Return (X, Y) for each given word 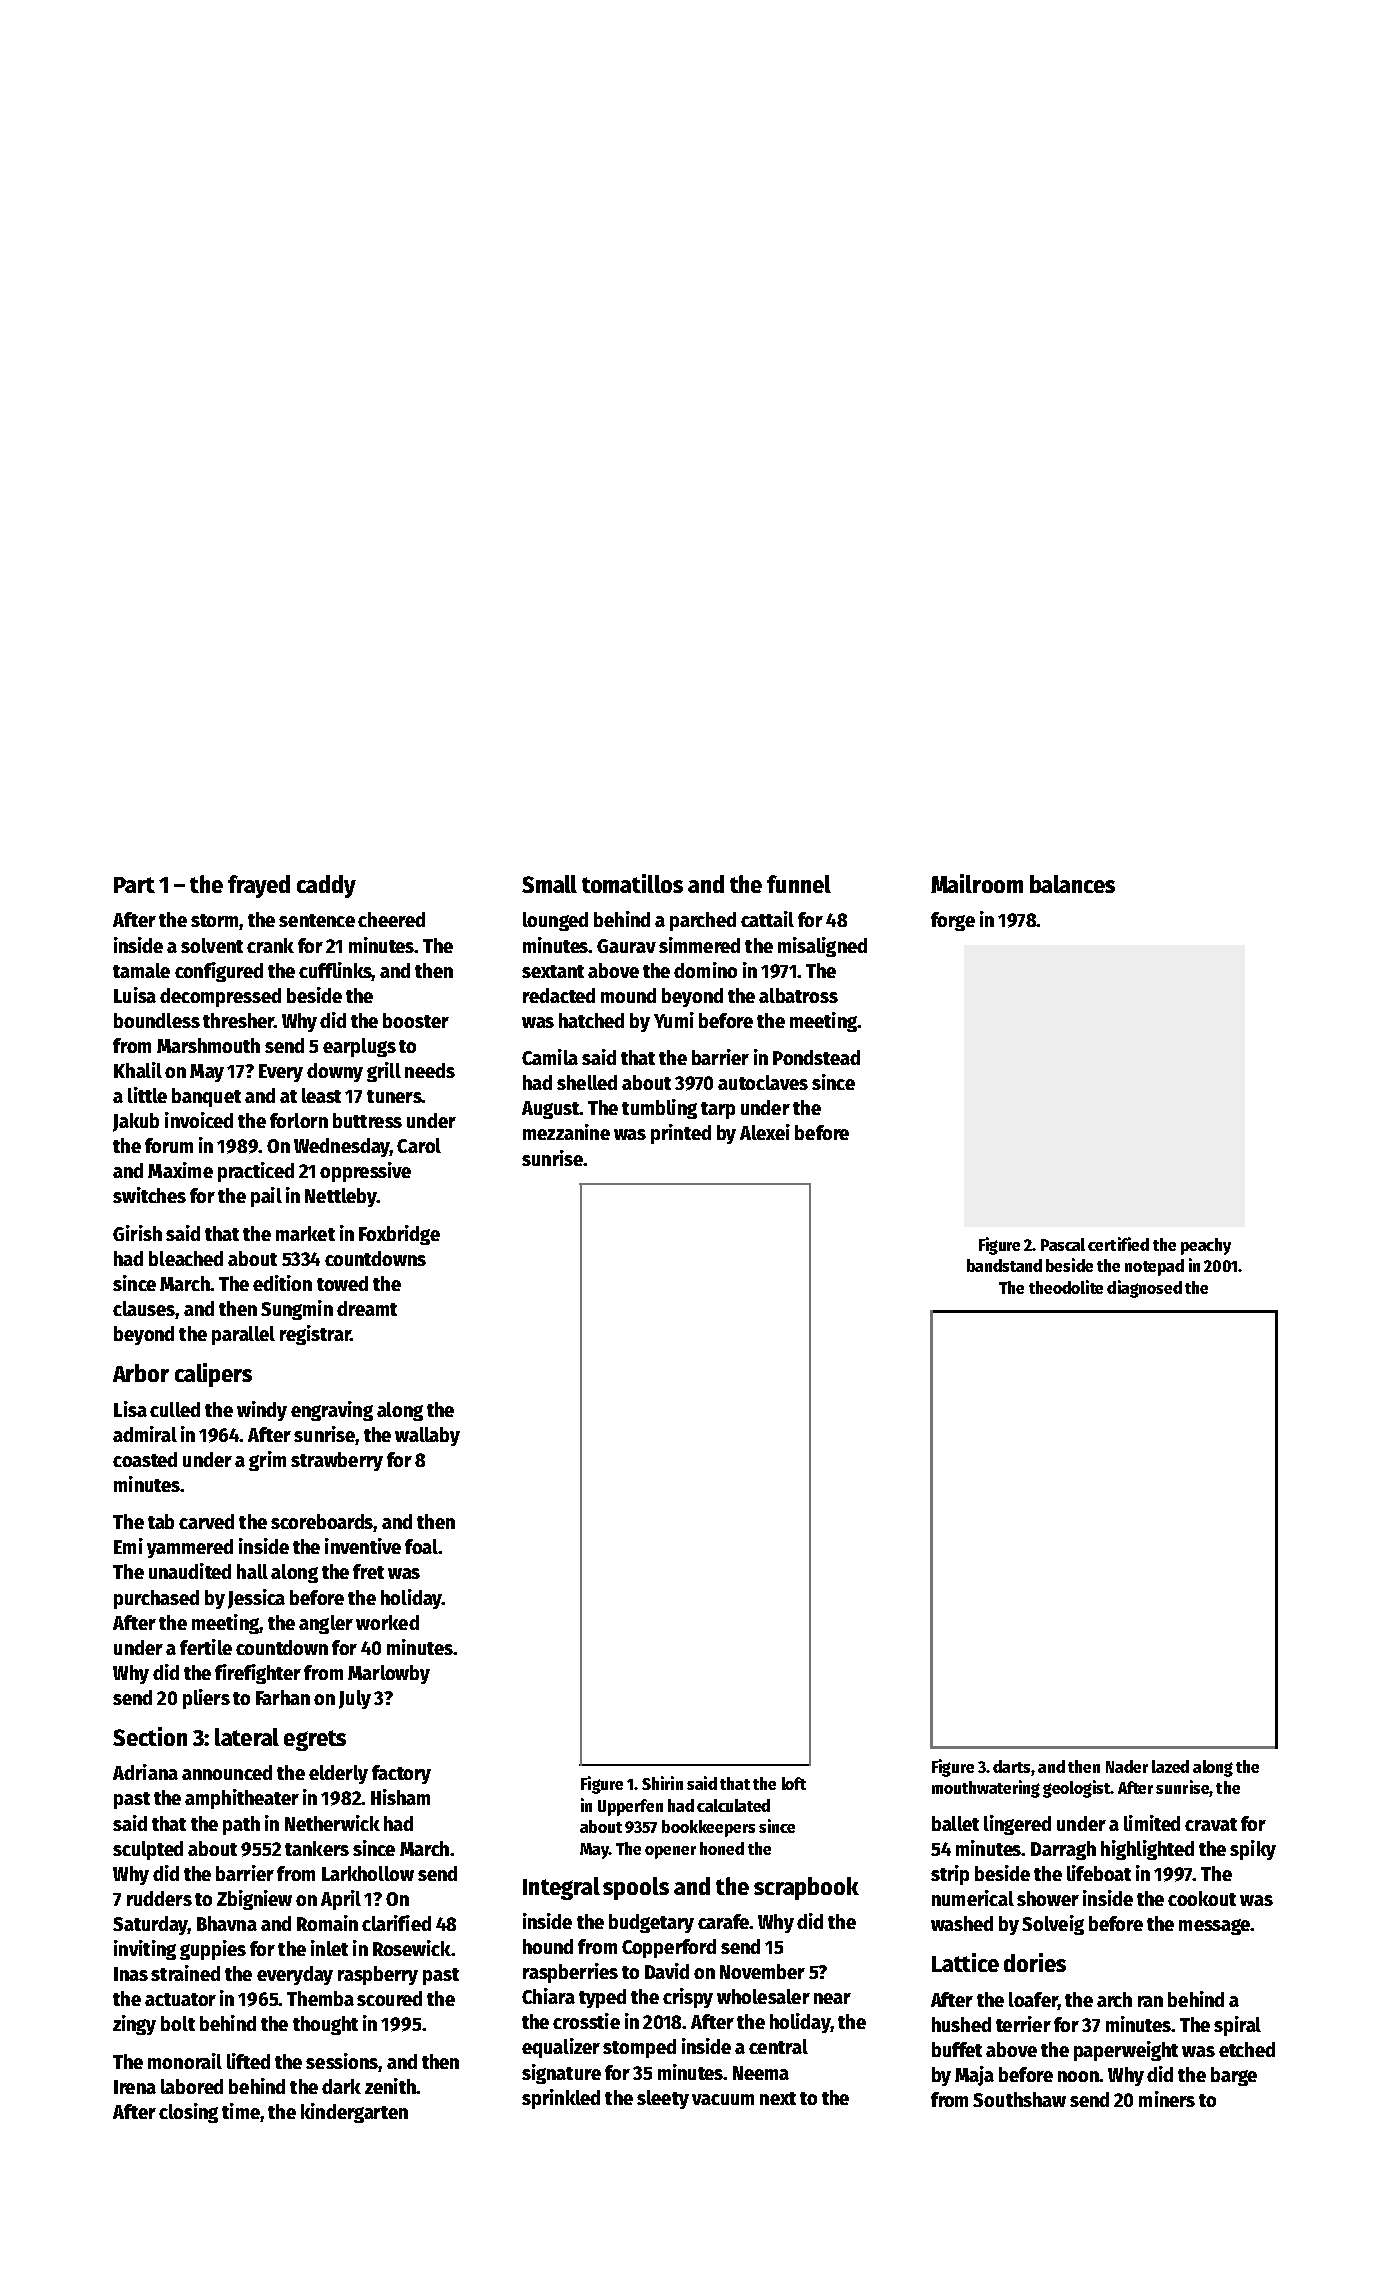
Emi (128, 1546)
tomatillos (632, 883)
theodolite (1066, 1287)
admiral (145, 1434)
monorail (185, 2061)
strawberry (337, 1461)
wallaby (427, 1436)
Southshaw (1019, 2099)
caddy (326, 886)
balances (1072, 884)
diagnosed (1144, 1289)
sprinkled (561, 2099)
